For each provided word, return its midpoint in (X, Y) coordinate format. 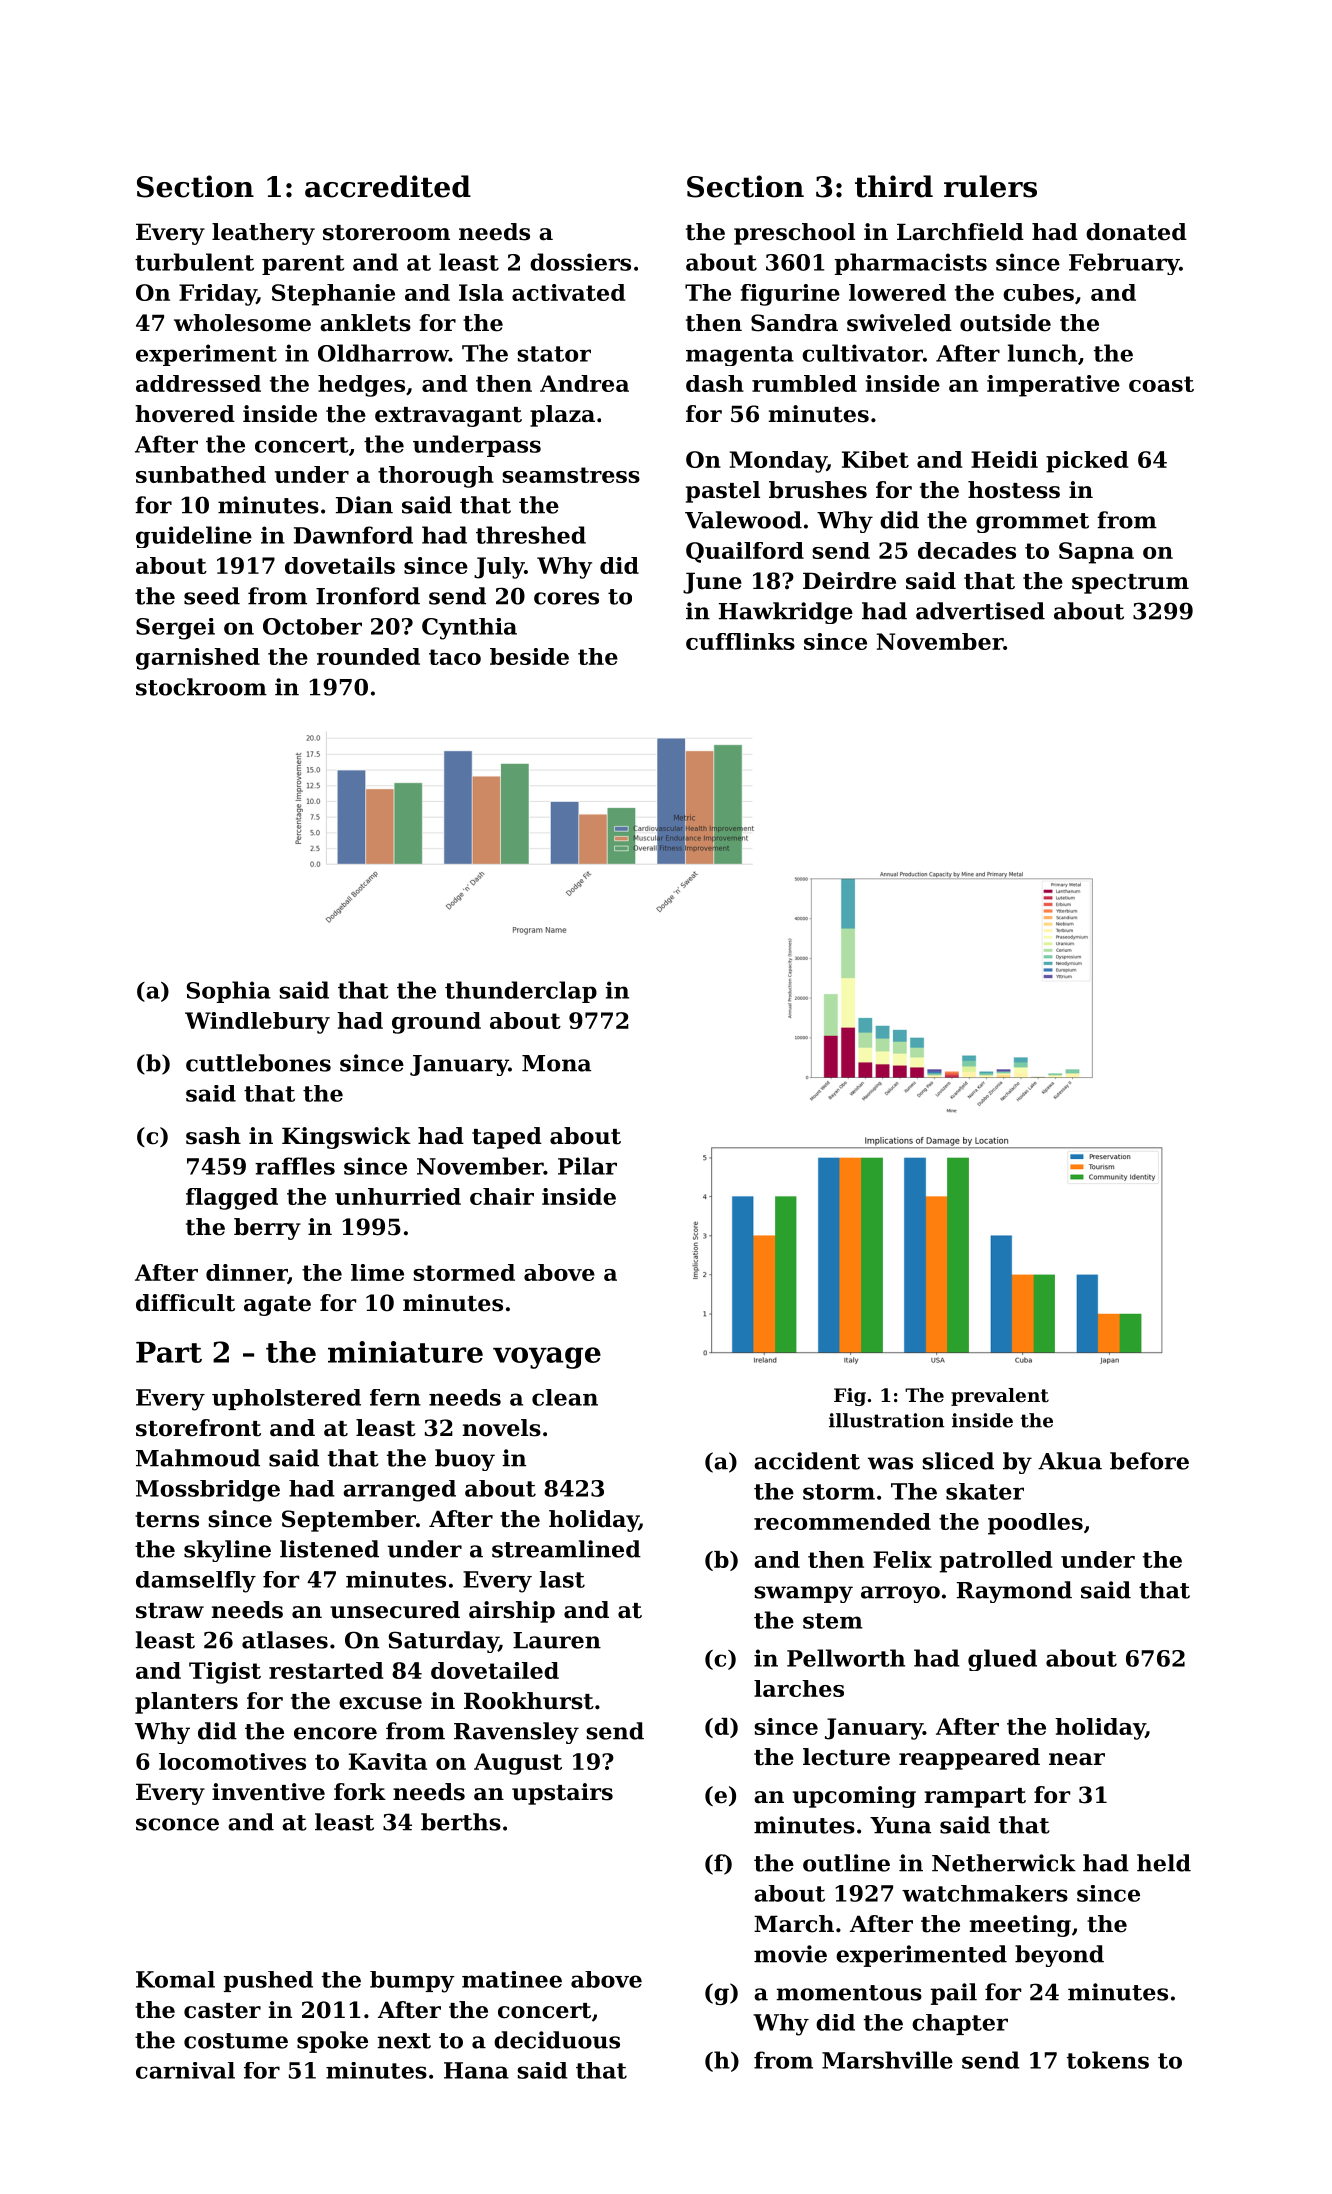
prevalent (1000, 1397)
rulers (990, 186)
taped (507, 1138)
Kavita (388, 1761)
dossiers (580, 262)
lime (377, 1272)
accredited (388, 186)
